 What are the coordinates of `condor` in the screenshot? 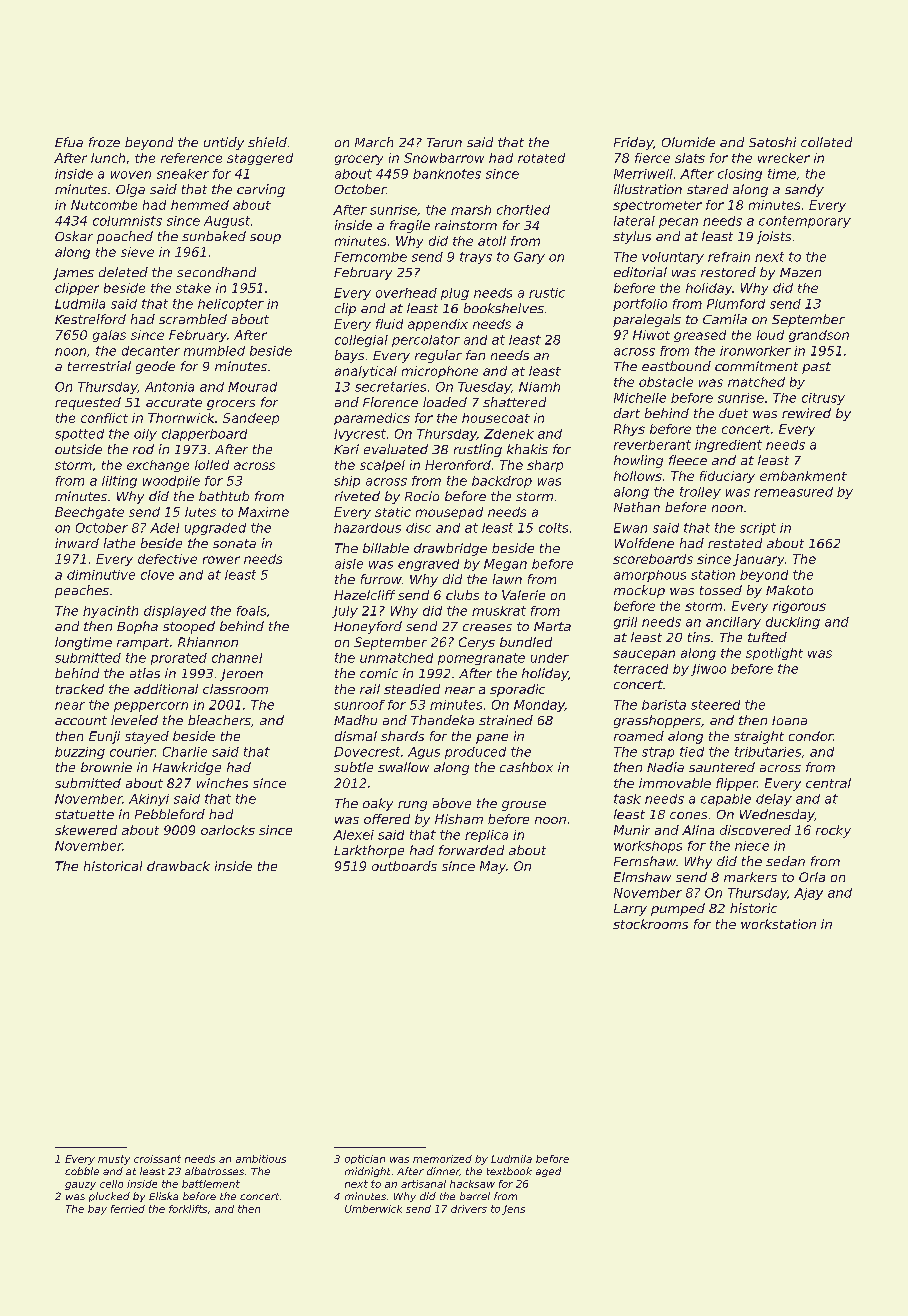 It's located at (811, 736).
